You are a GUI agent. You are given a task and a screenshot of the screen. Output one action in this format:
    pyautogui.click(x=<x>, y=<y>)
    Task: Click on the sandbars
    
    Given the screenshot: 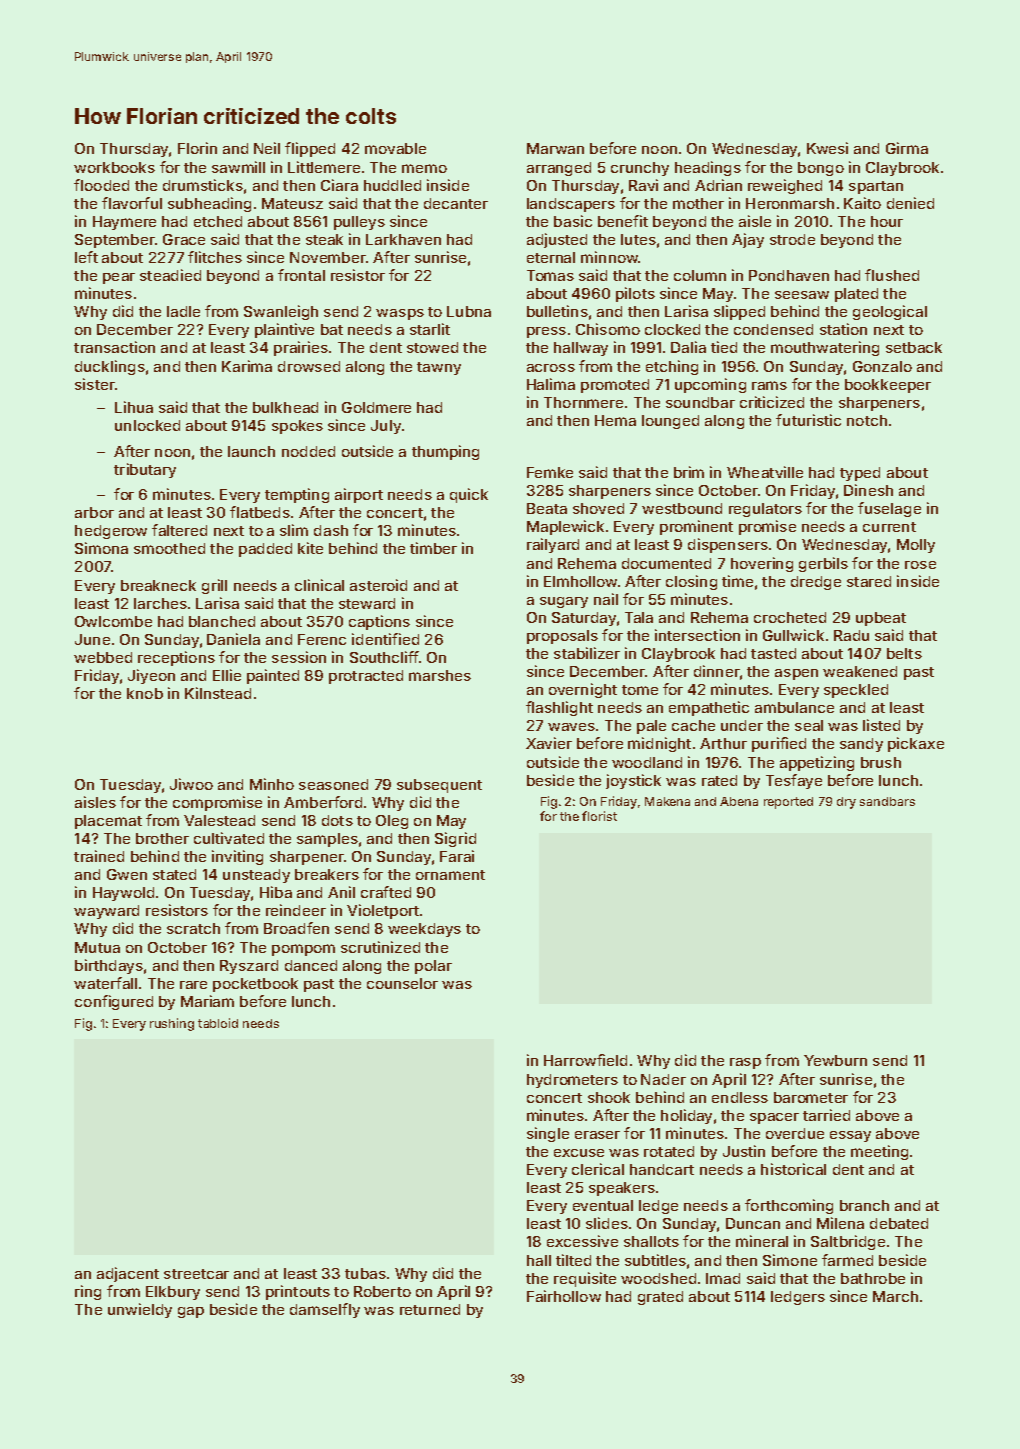 What is the action you would take?
    pyautogui.click(x=887, y=801)
